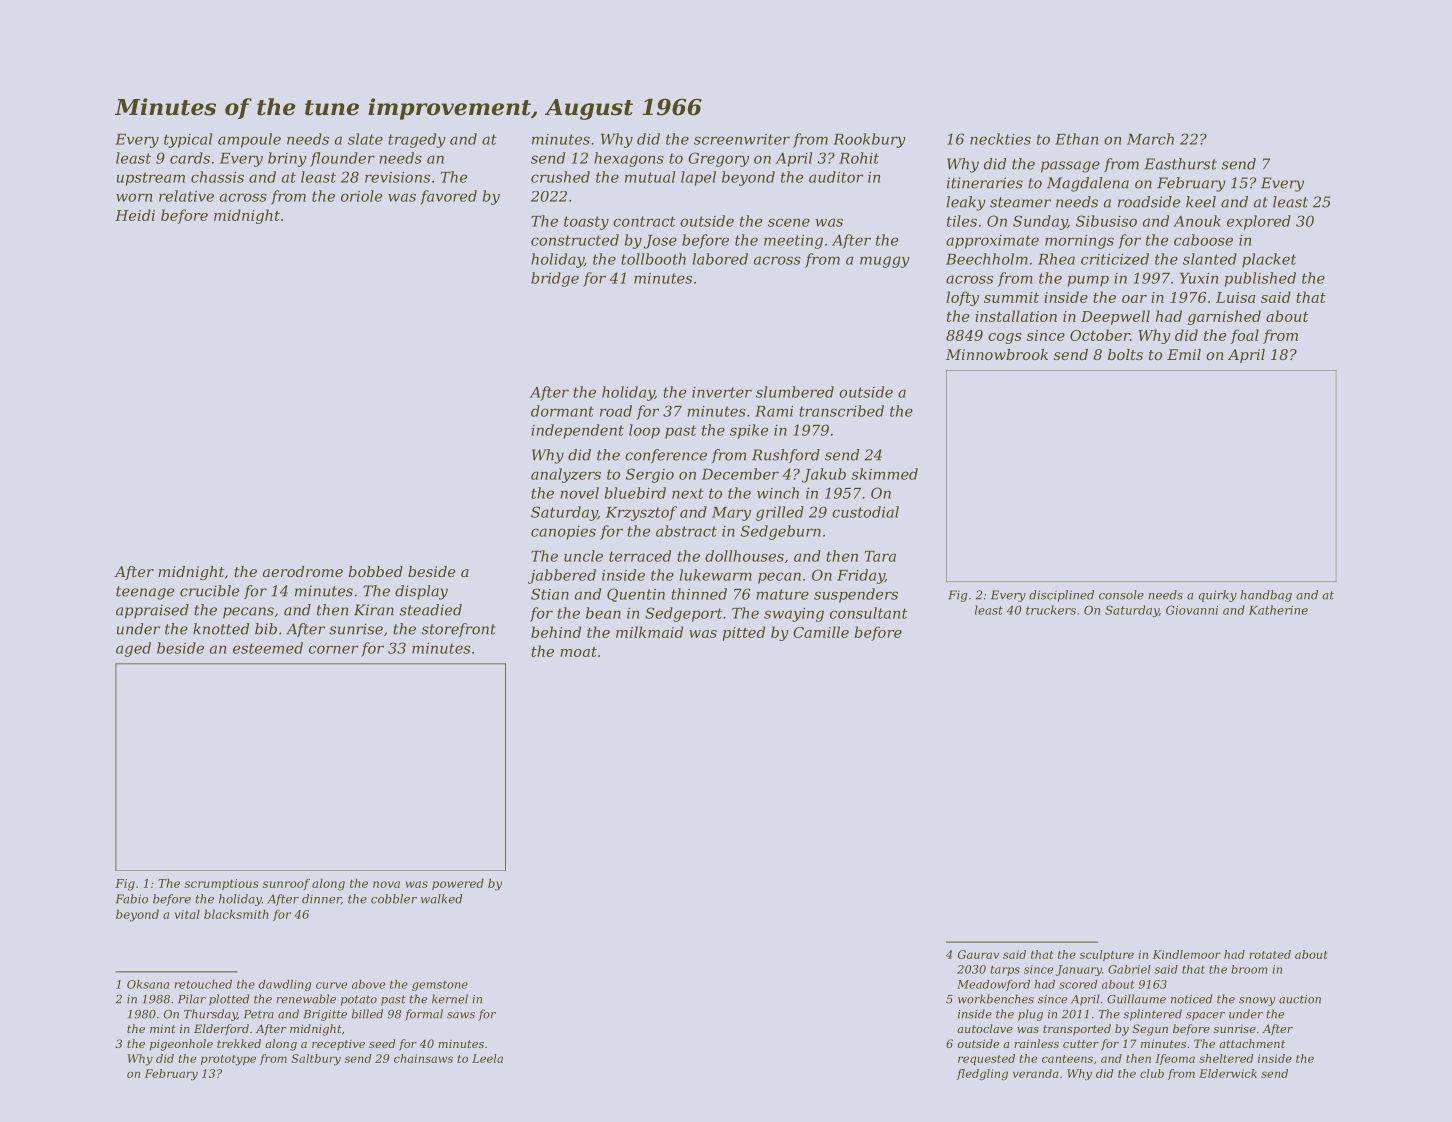 Image resolution: width=1452 pixels, height=1122 pixels. I want to click on fledgling, so click(982, 1075).
